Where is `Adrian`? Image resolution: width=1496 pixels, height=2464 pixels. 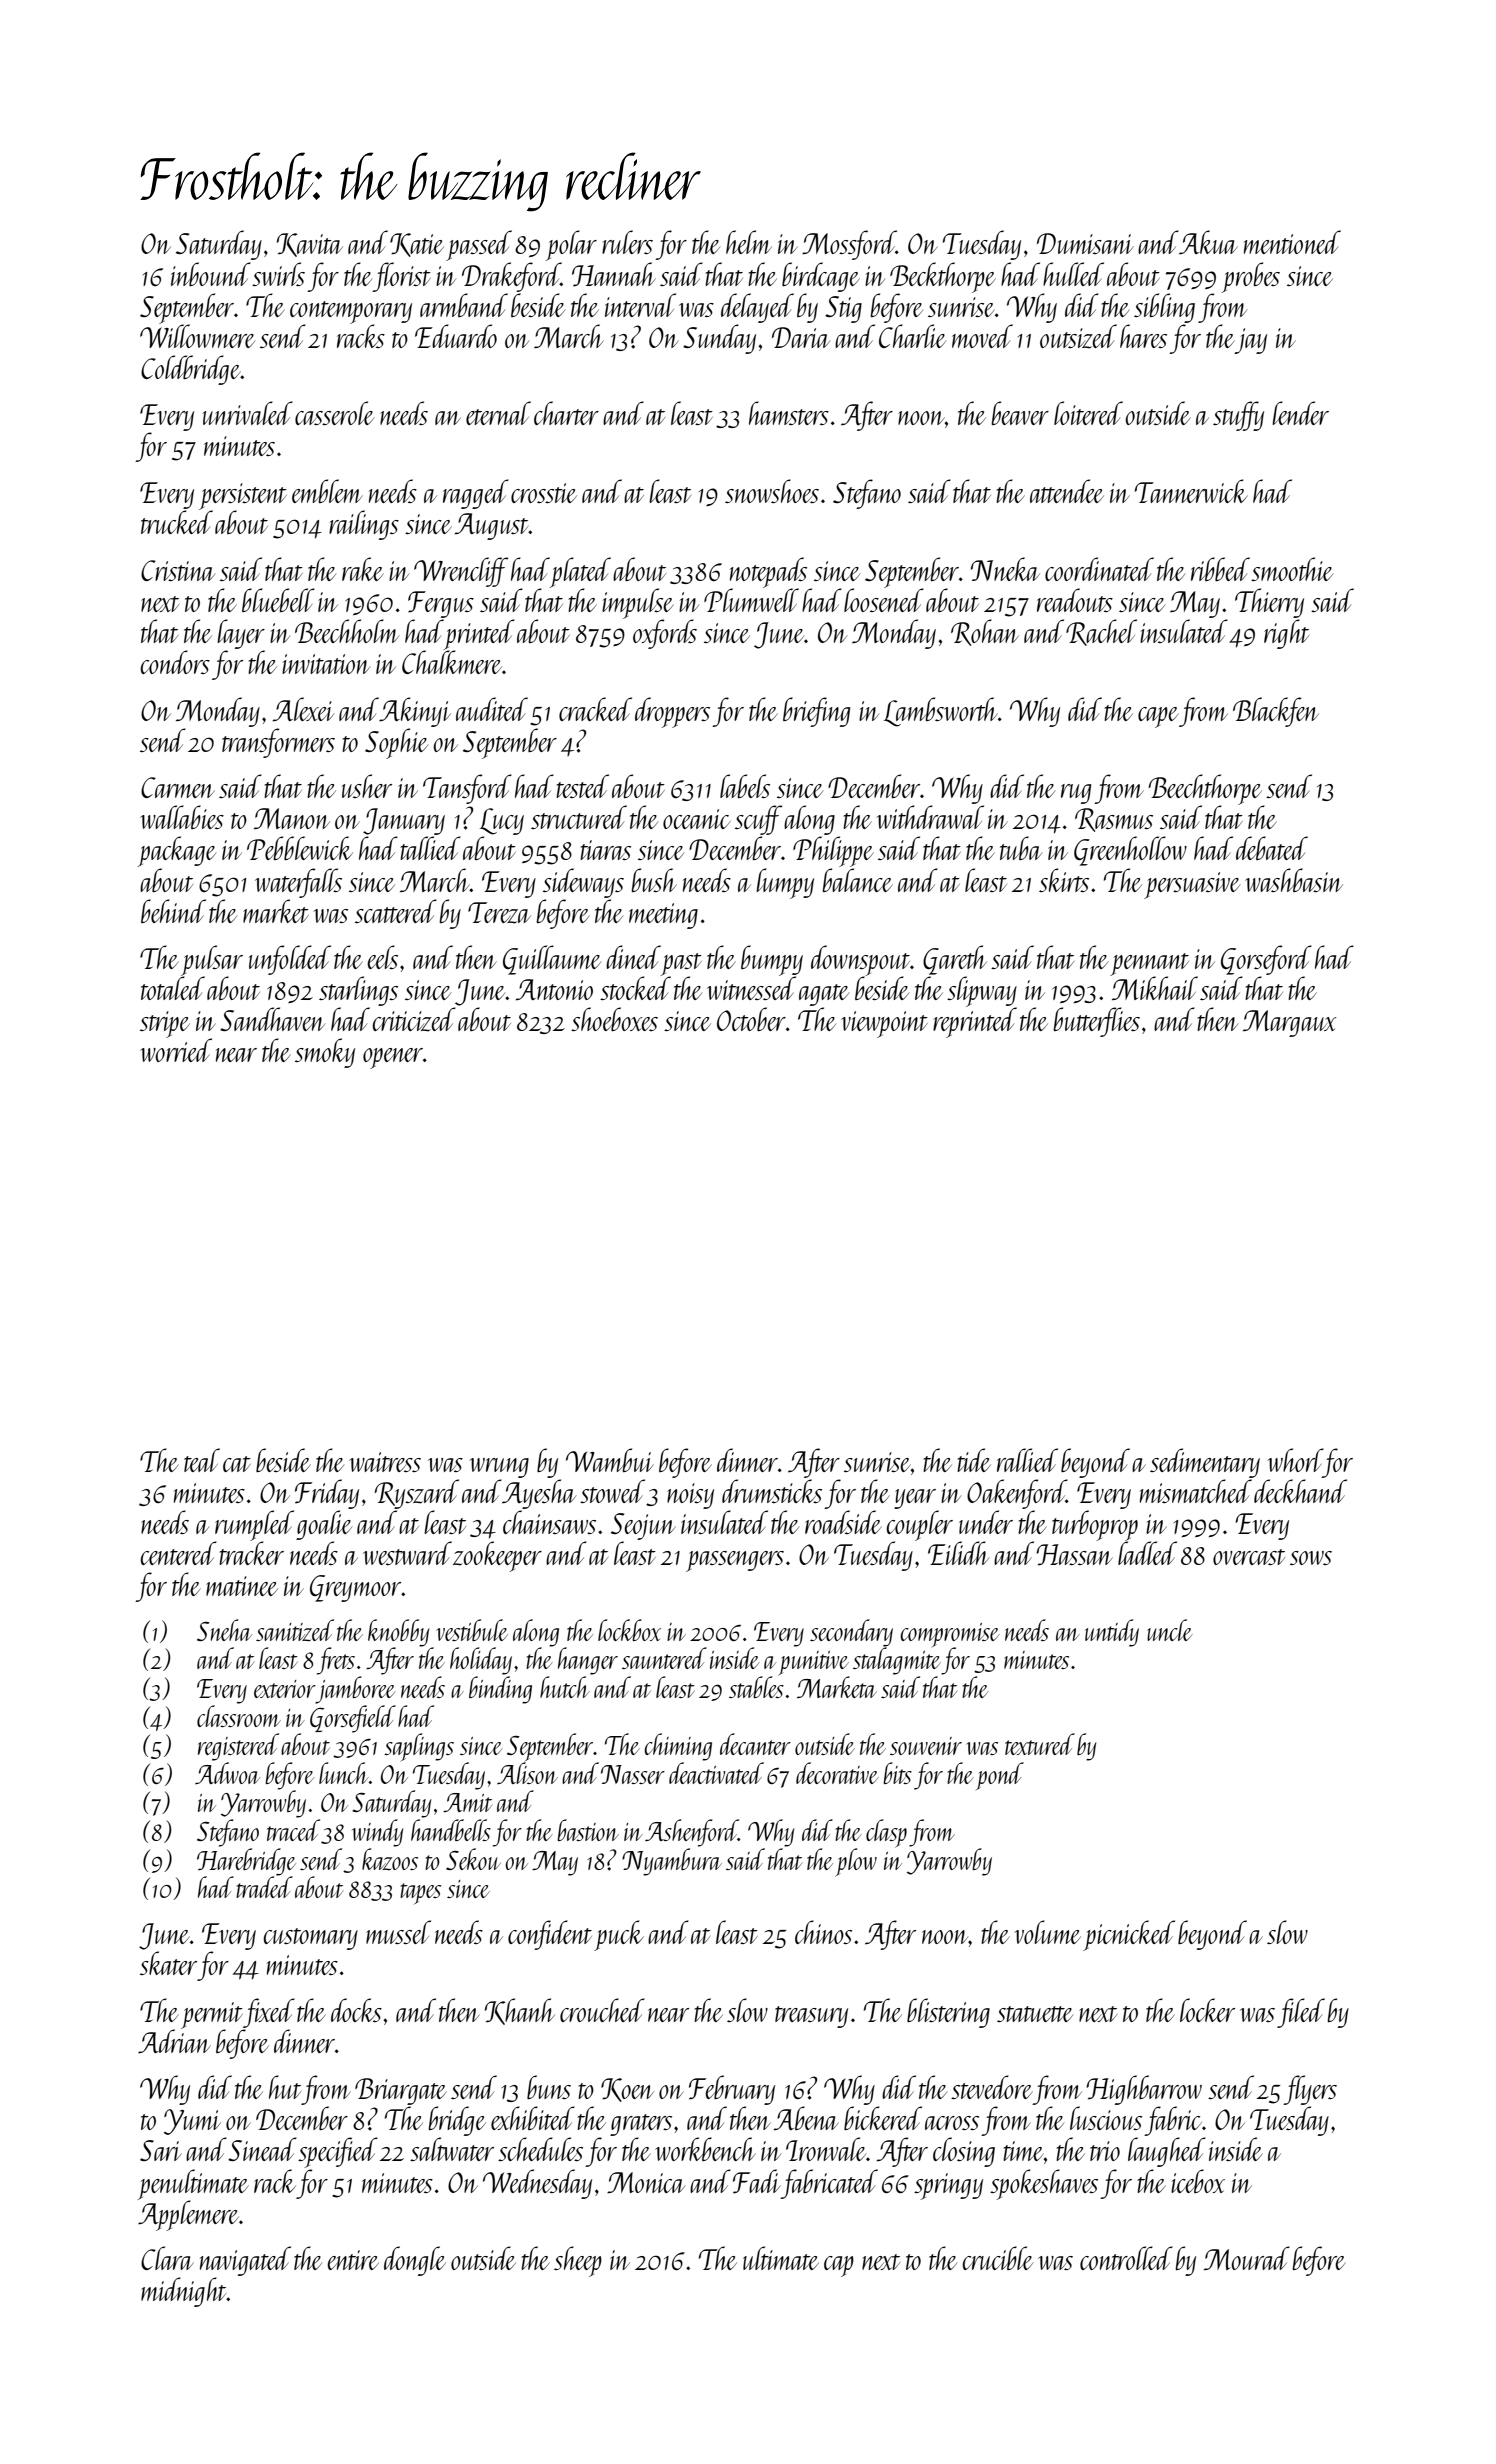 Adrian is located at coordinates (174, 2041).
